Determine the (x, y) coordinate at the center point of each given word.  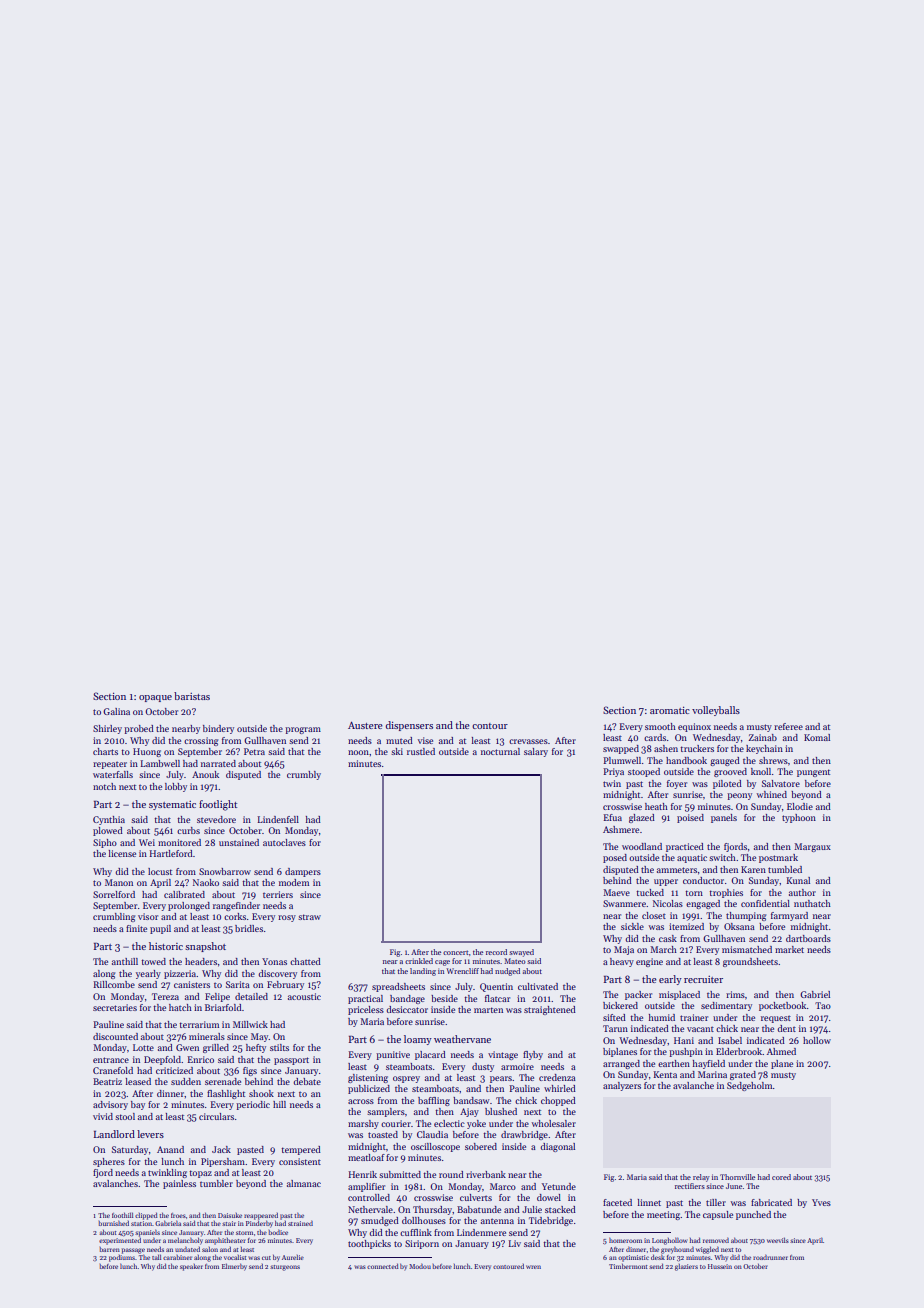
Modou (420, 1266)
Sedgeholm (750, 1086)
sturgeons (285, 1268)
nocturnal (500, 751)
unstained (239, 842)
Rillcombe (114, 984)
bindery (218, 729)
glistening (368, 1078)
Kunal (798, 880)
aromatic (670, 710)
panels (724, 818)
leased (138, 1081)
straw (309, 917)
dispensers (409, 726)
